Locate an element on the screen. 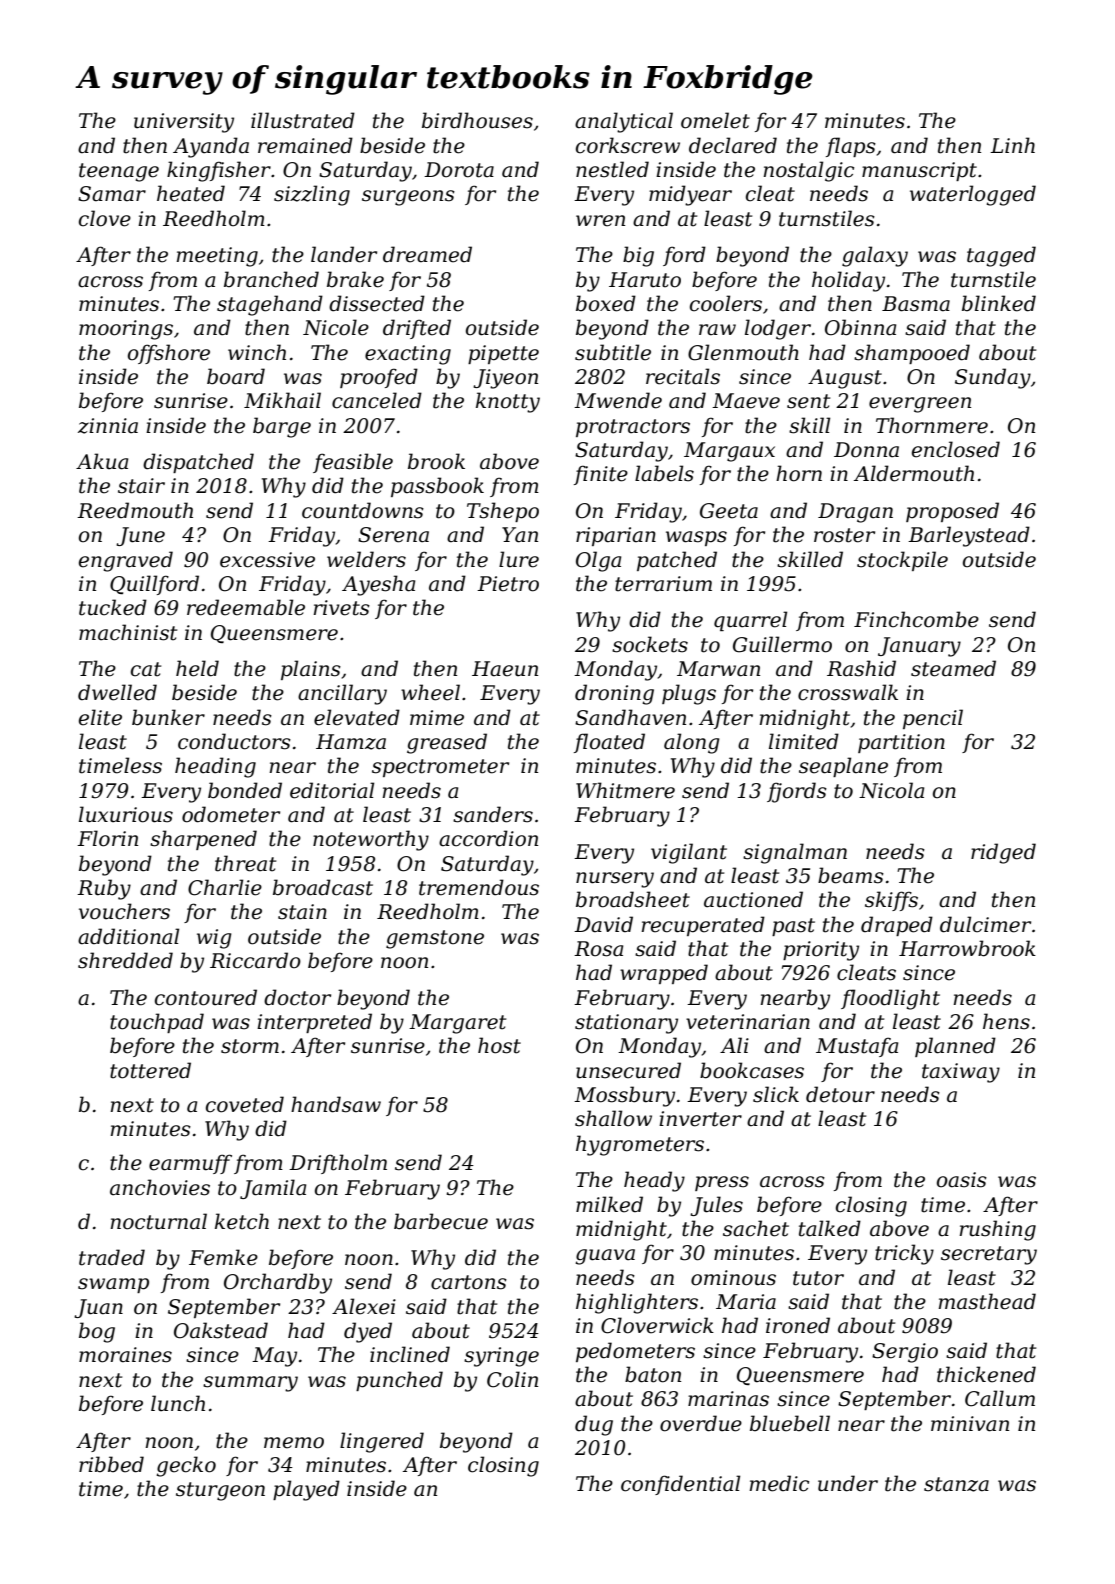  lunch is located at coordinates (178, 1403).
